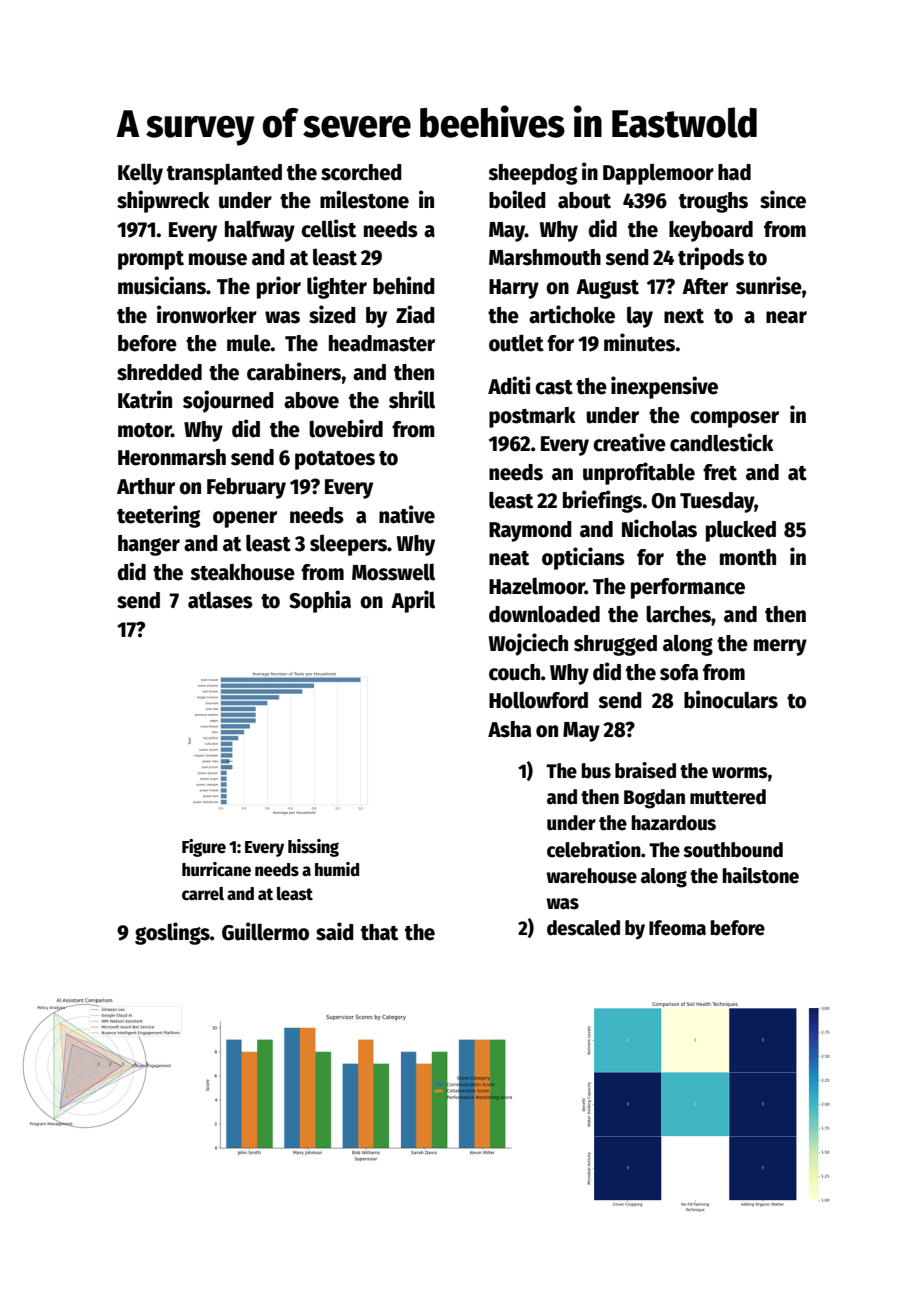 The width and height of the screenshot is (924, 1311). What do you see at coordinates (216, 869) in the screenshot?
I see `hurricane` at bounding box center [216, 869].
